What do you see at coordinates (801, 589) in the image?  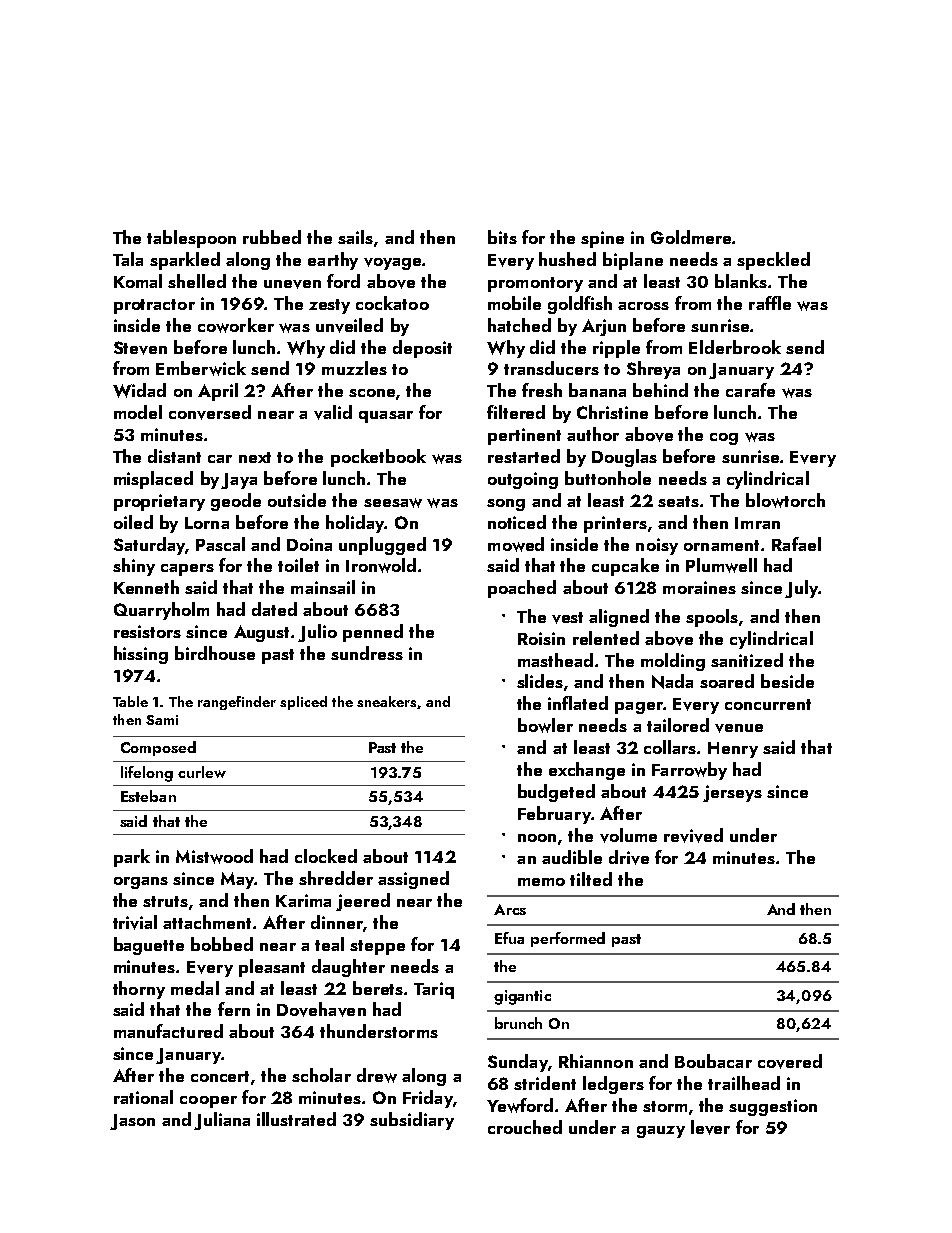 I see `July` at bounding box center [801, 589].
